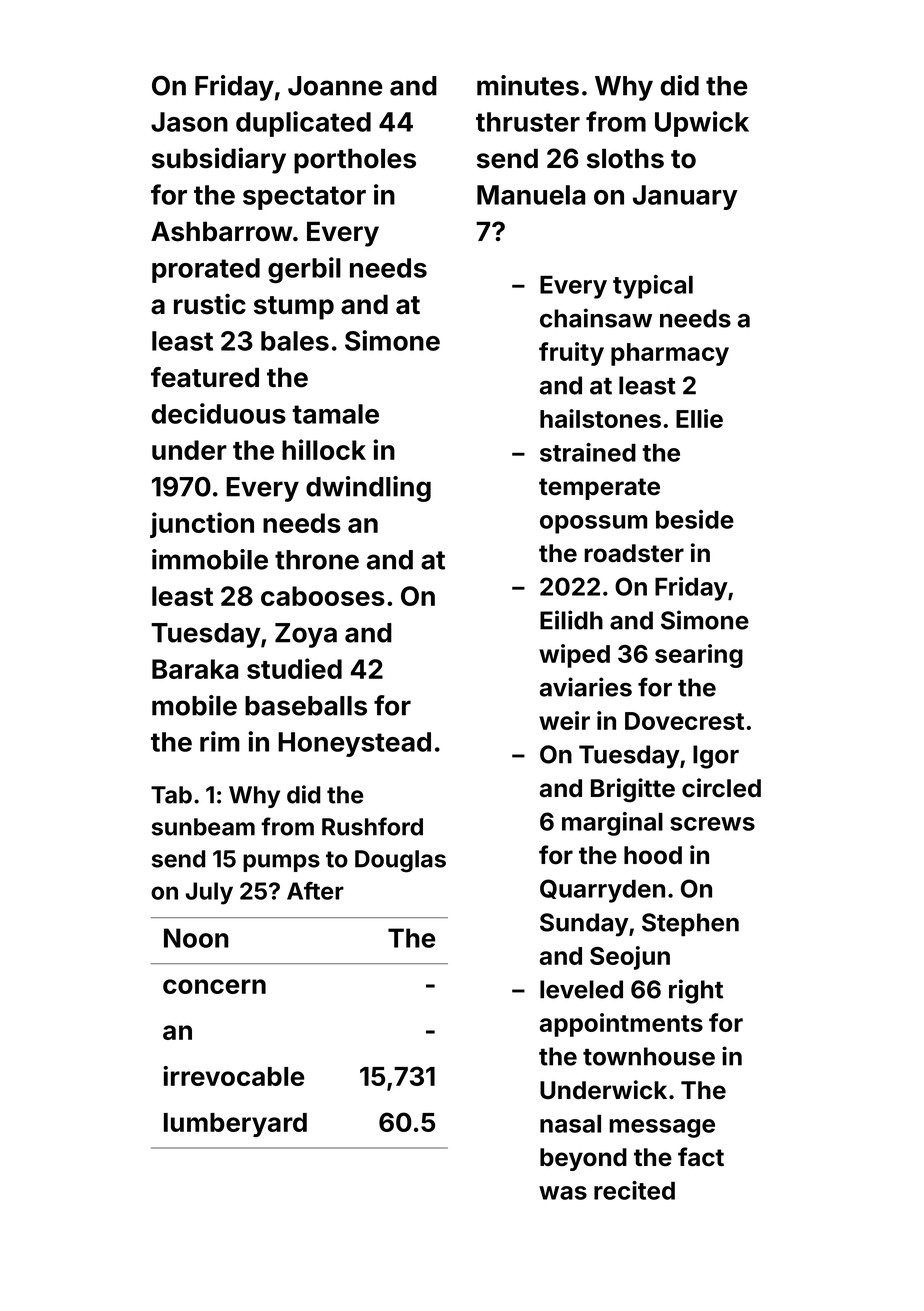 The width and height of the screenshot is (924, 1311). I want to click on tamale, so click(335, 414).
